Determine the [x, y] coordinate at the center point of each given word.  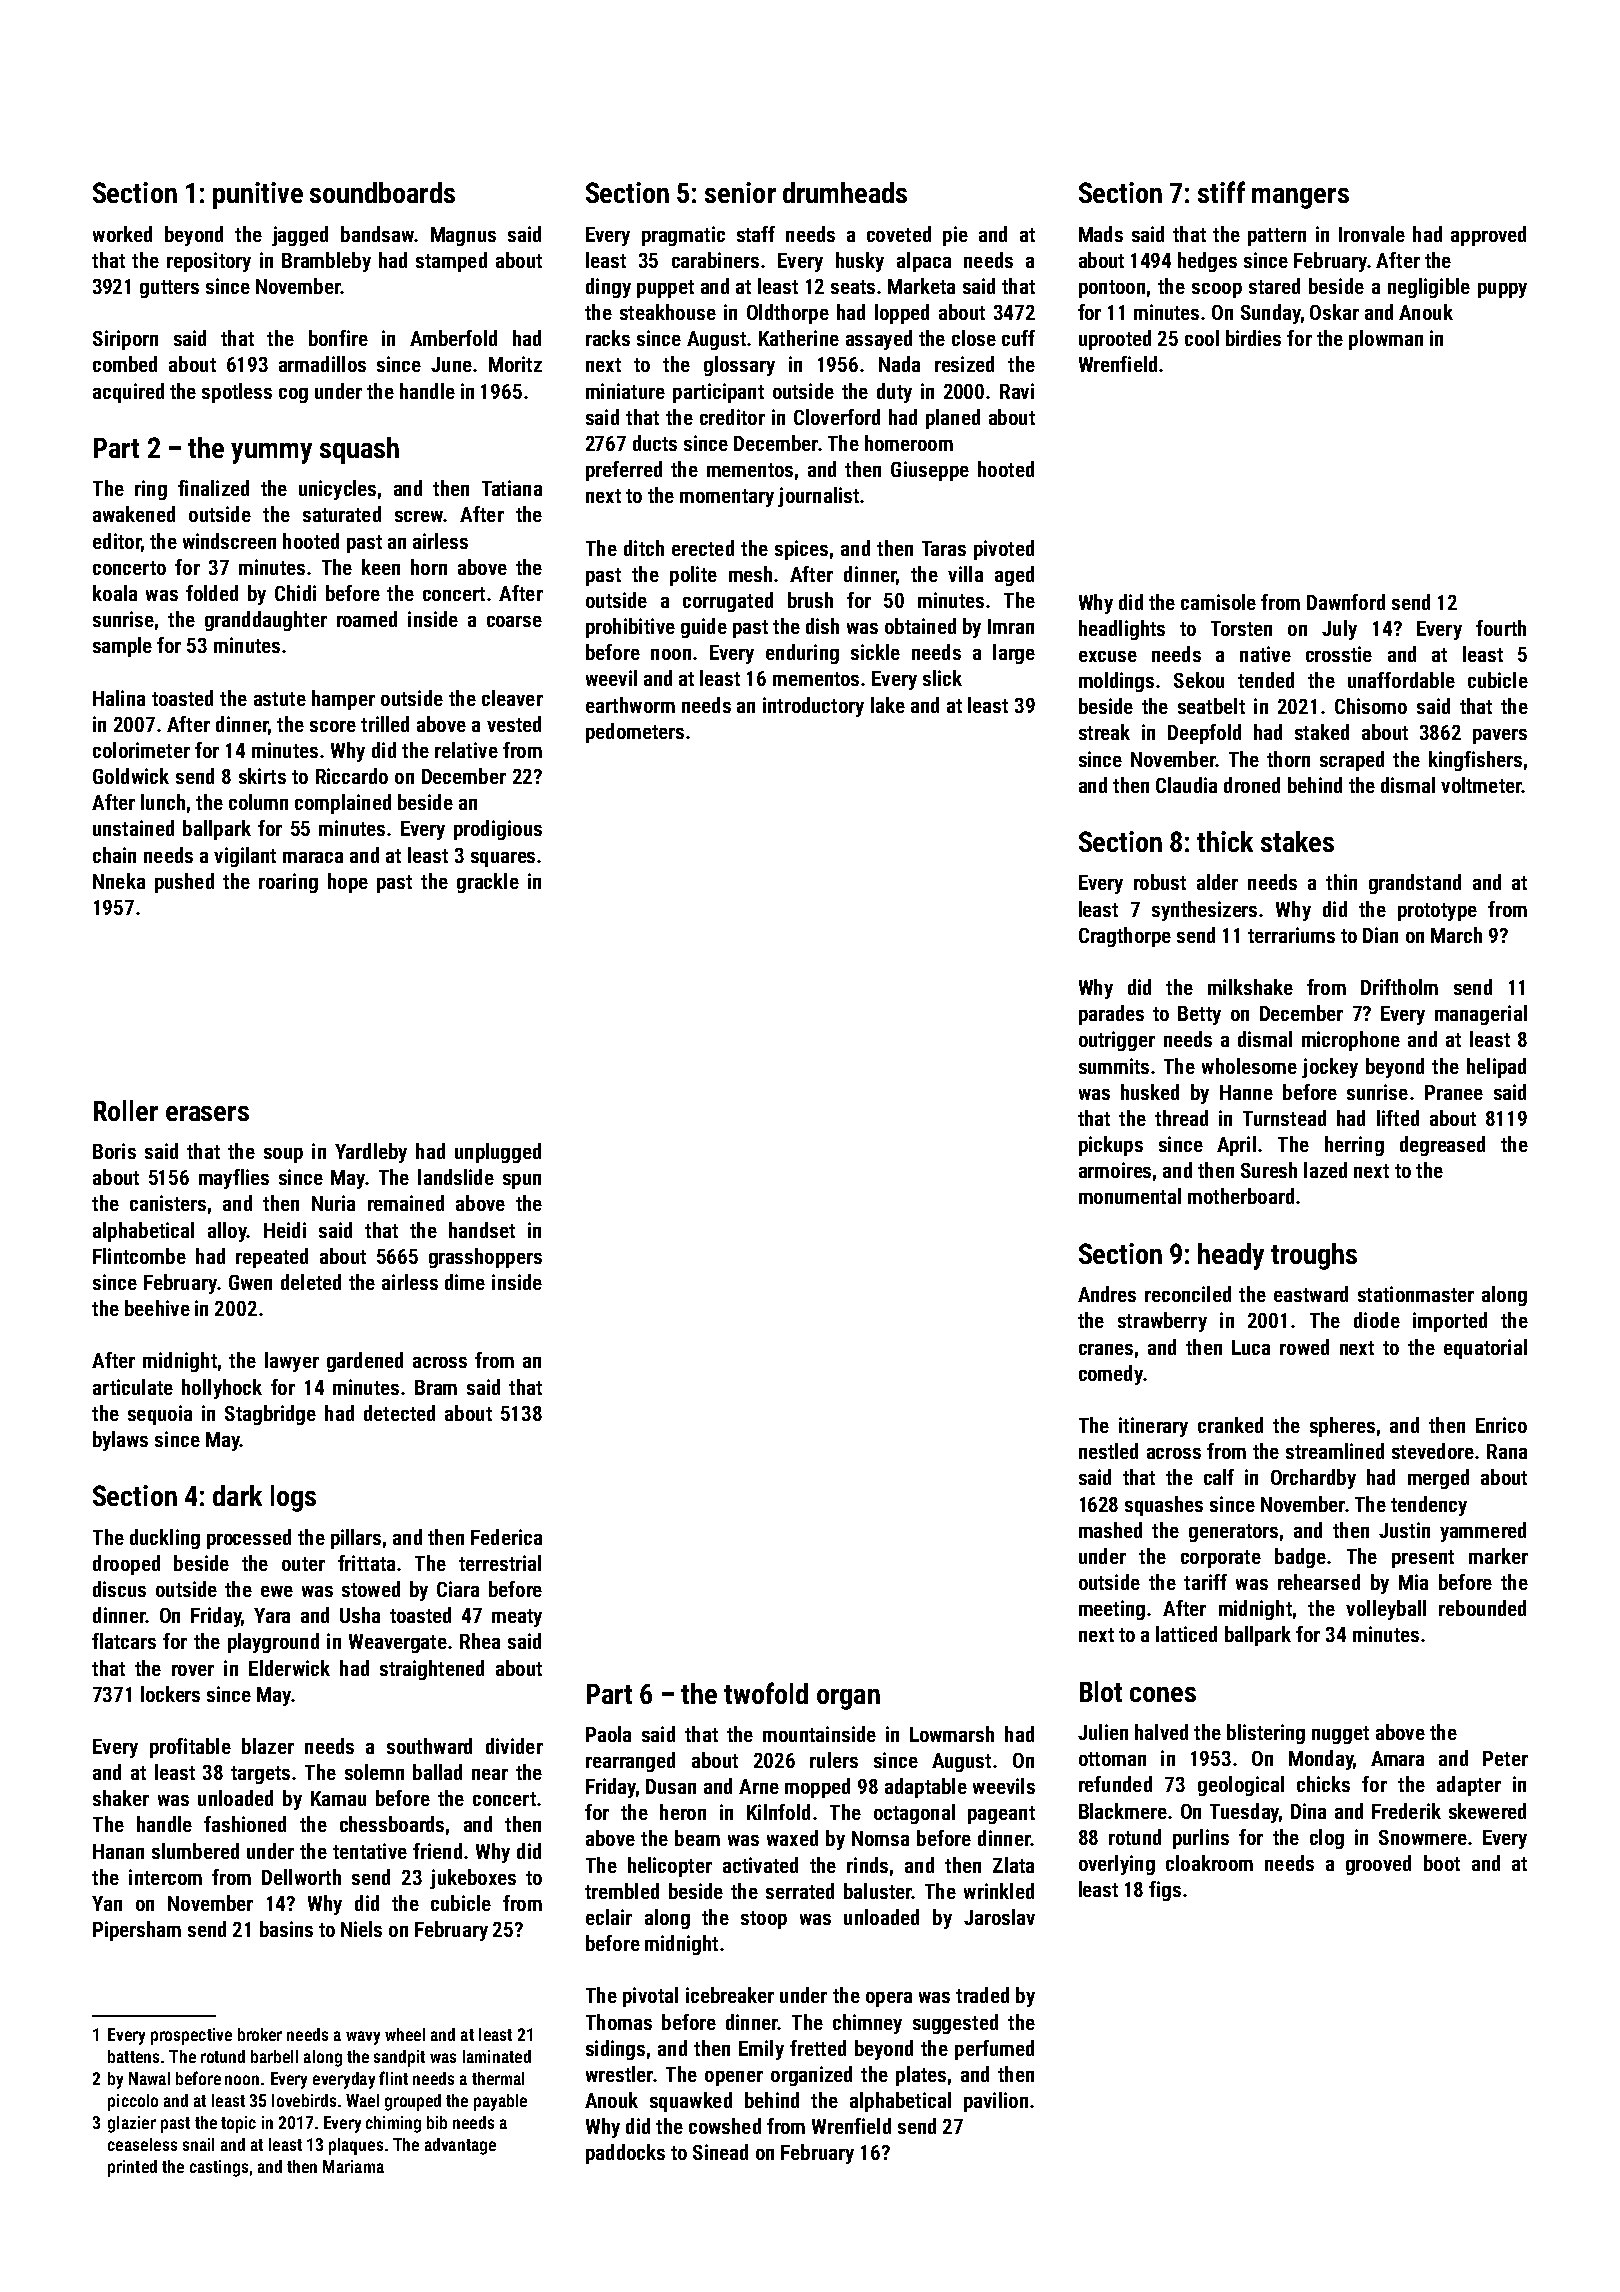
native [1265, 654]
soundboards [382, 192]
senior [740, 192]
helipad [1496, 1068]
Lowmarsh [952, 1734]
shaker [121, 1798]
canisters [168, 1203]
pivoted [1004, 550]
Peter [1505, 1758]
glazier [132, 2124]
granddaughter [266, 621]
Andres [1107, 1294]
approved [1488, 236]
